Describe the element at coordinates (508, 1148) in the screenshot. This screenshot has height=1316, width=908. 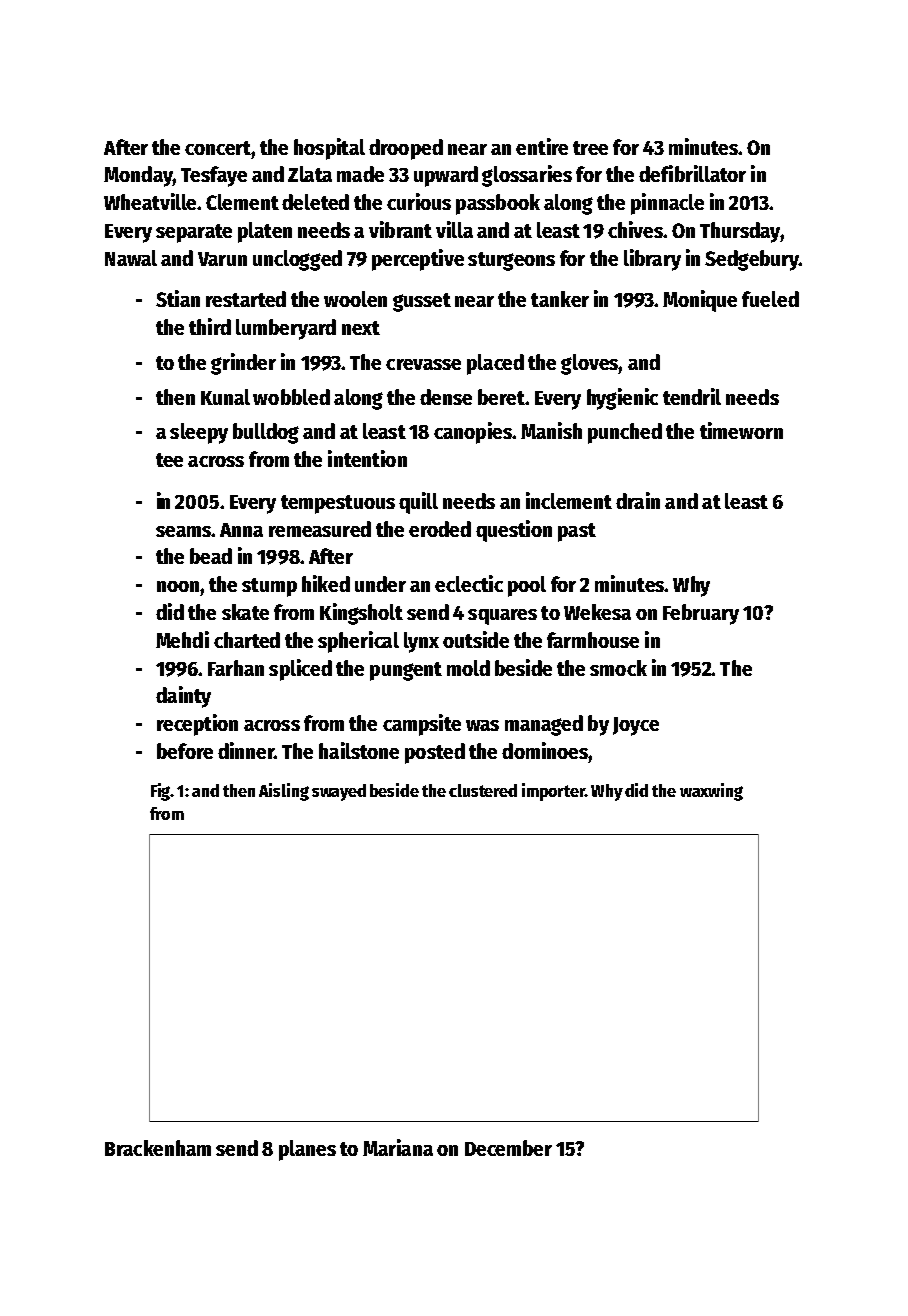
I see `December` at that location.
